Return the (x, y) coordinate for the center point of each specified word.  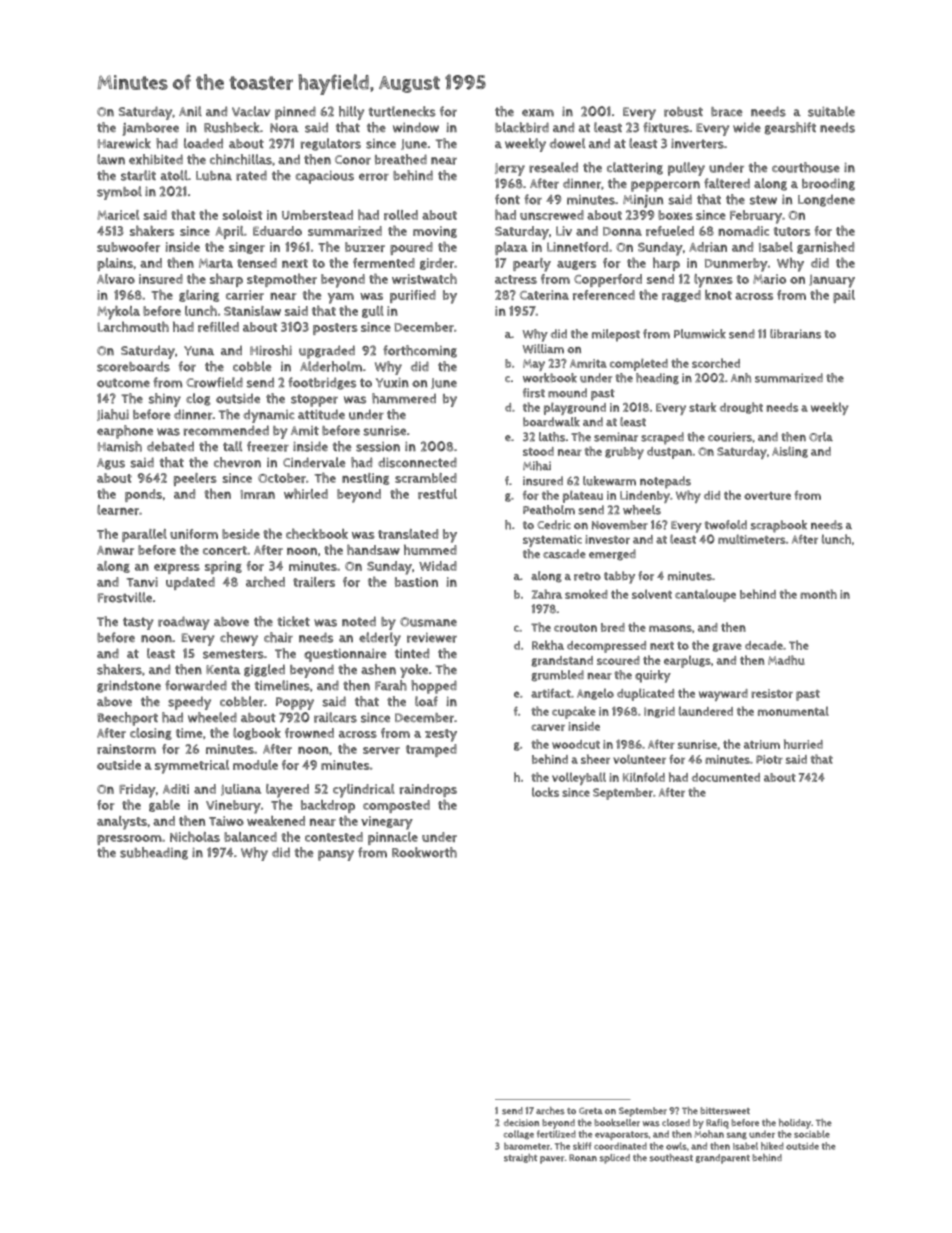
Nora (284, 128)
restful (437, 494)
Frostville (125, 597)
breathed (401, 159)
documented (726, 777)
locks (545, 792)
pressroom (129, 840)
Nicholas (195, 836)
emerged (612, 555)
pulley (686, 169)
